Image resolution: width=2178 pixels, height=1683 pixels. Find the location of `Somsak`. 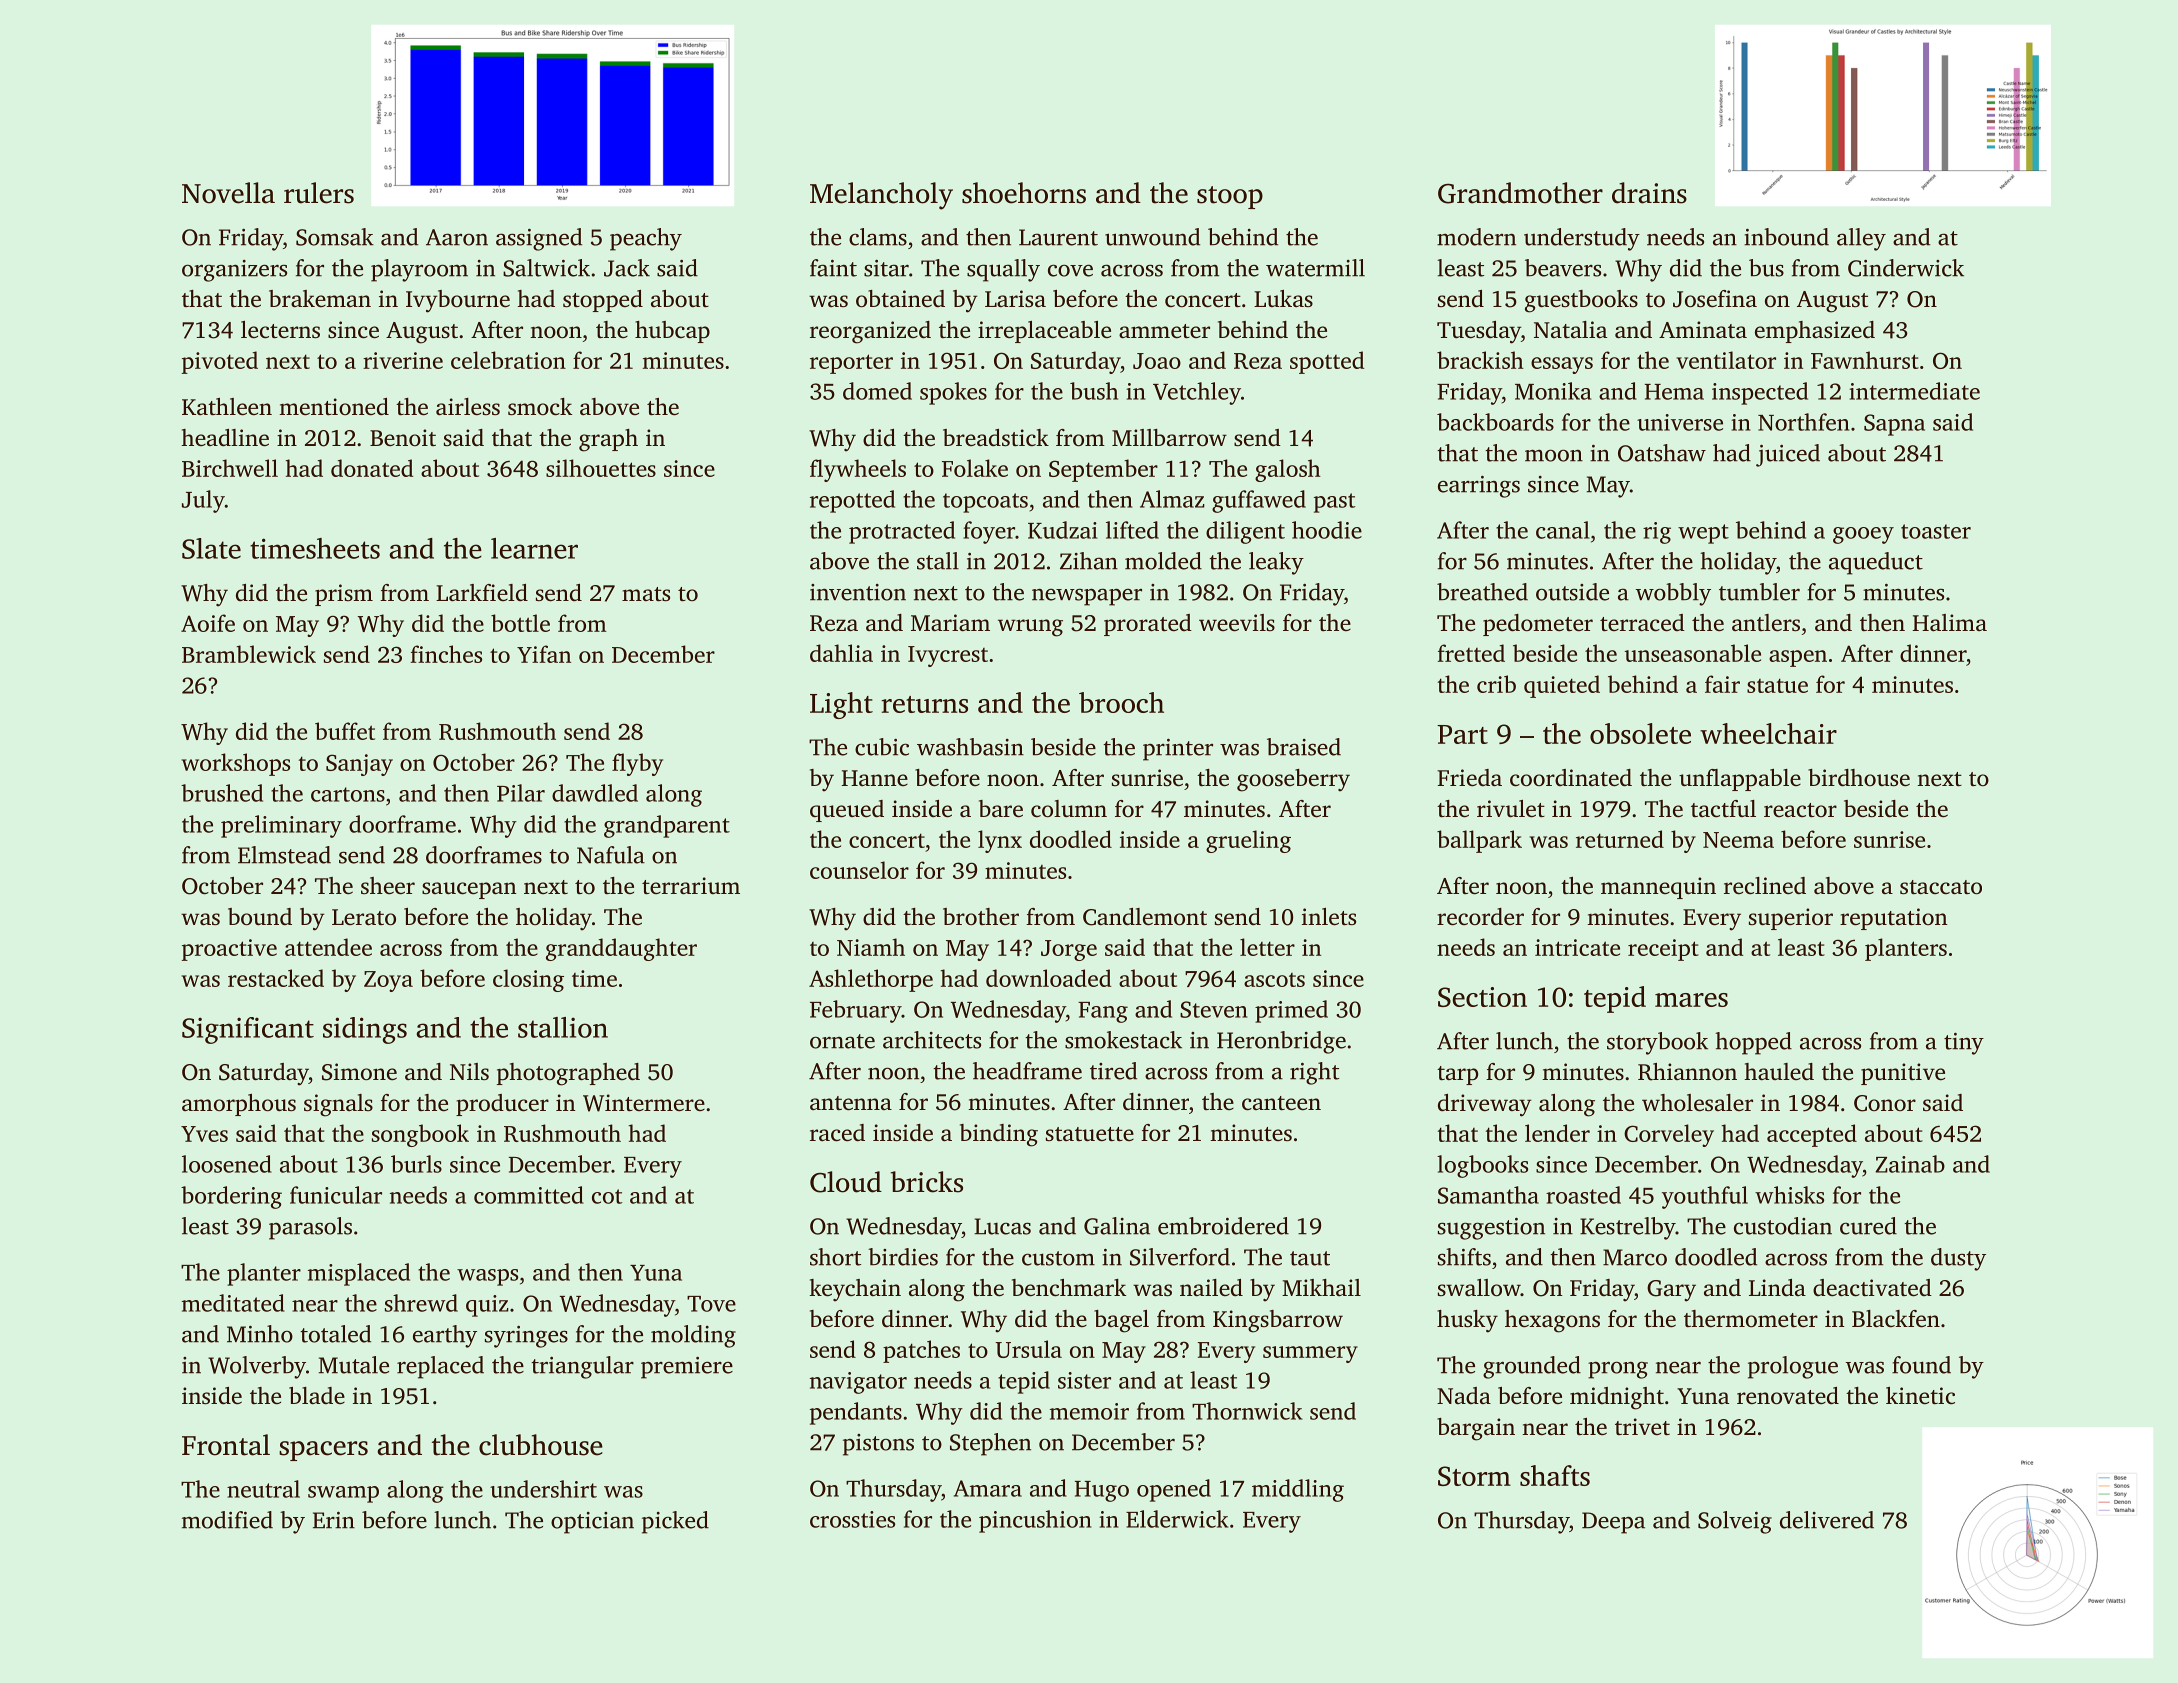

Somsak is located at coordinates (335, 237).
